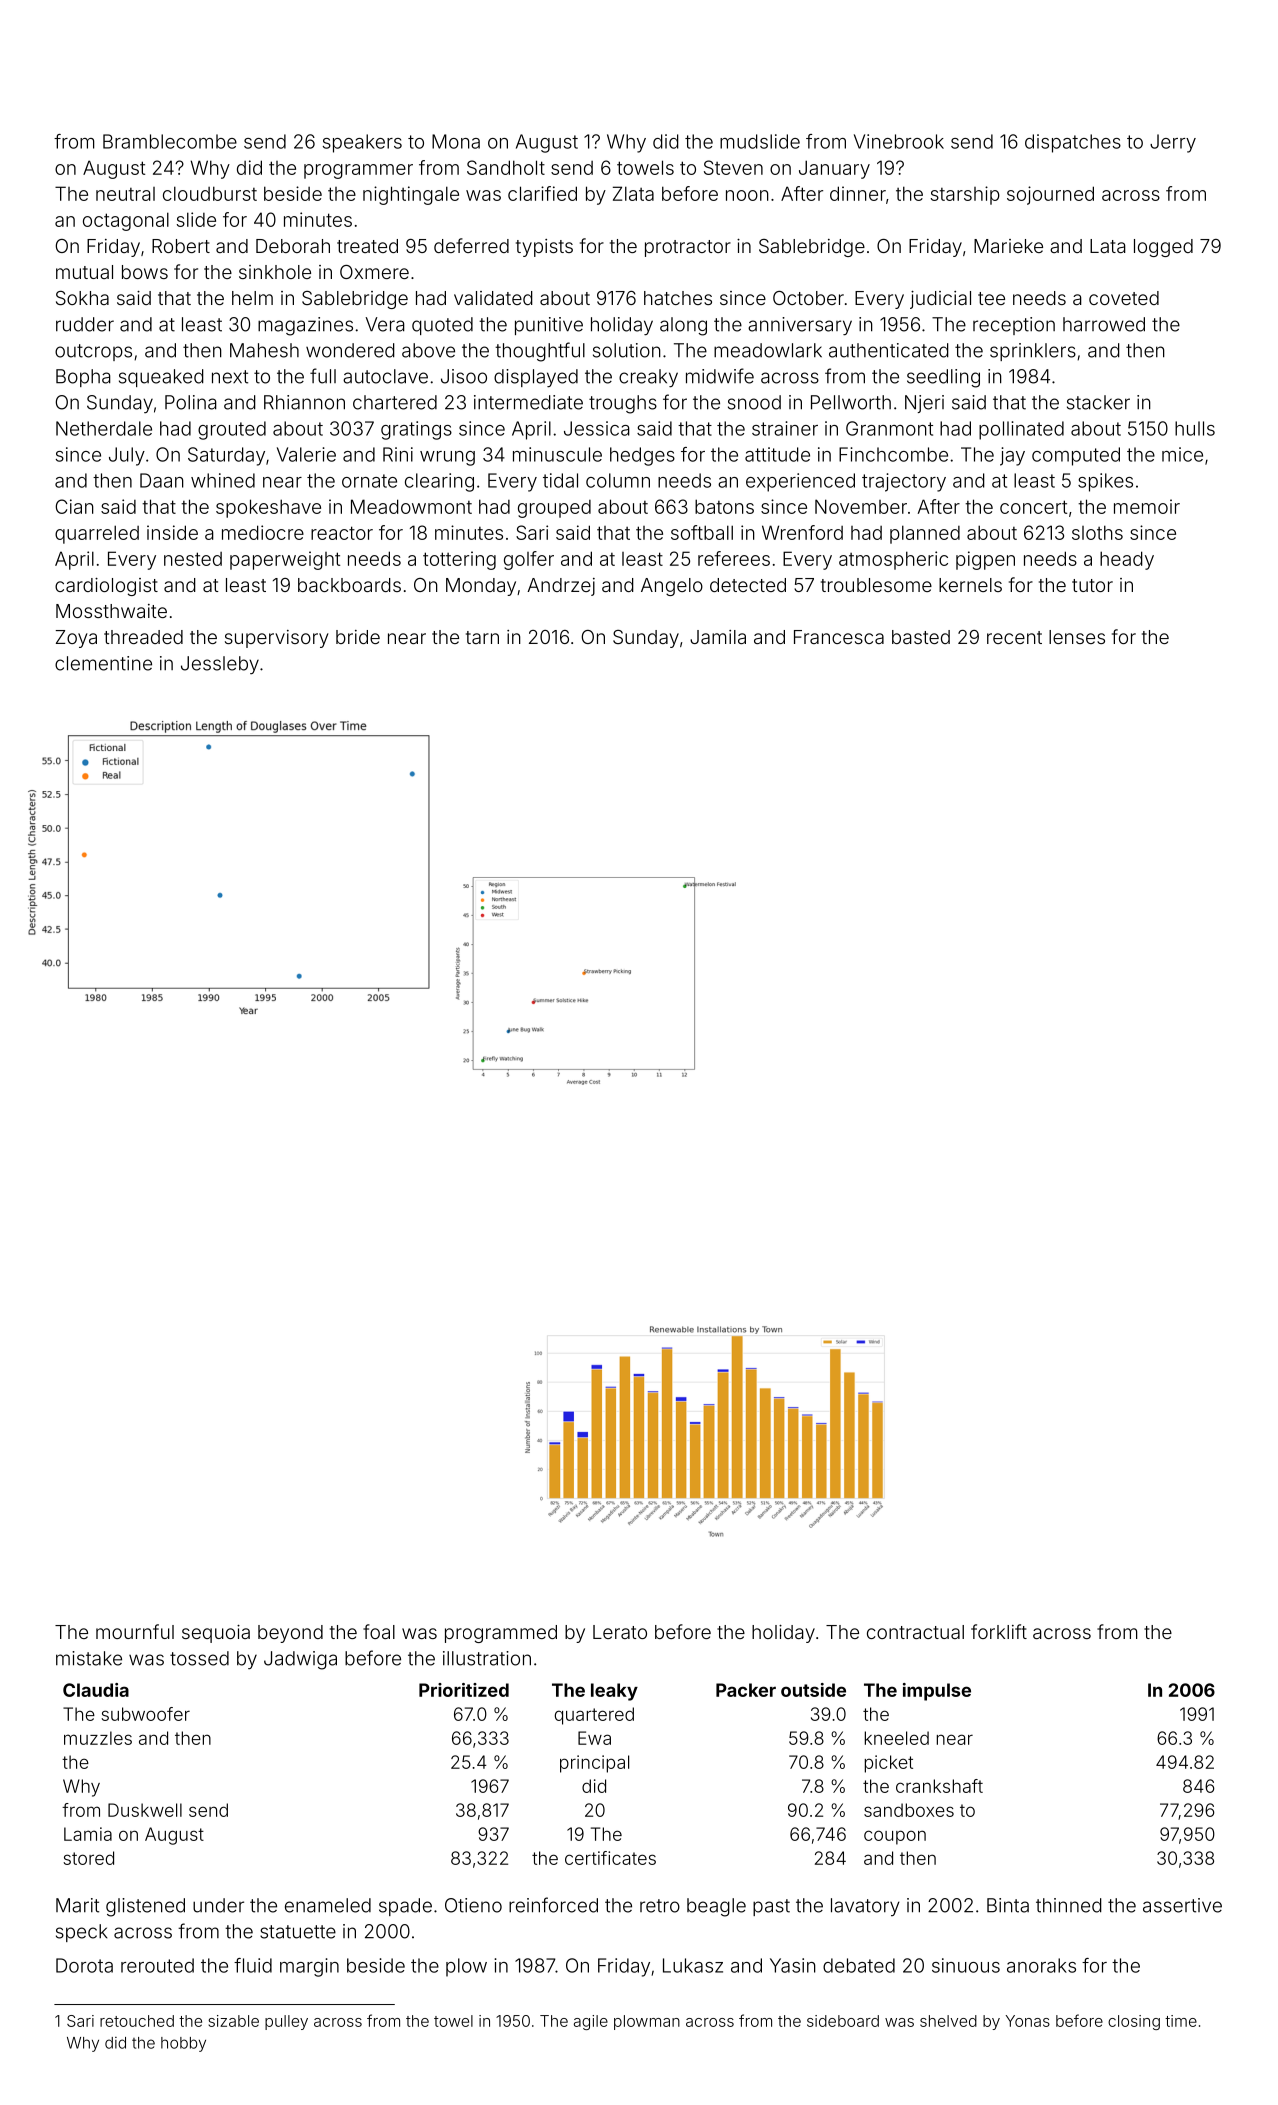 This page has height=2105, width=1278. Describe the element at coordinates (501, 1634) in the page. I see `programmed` at that location.
